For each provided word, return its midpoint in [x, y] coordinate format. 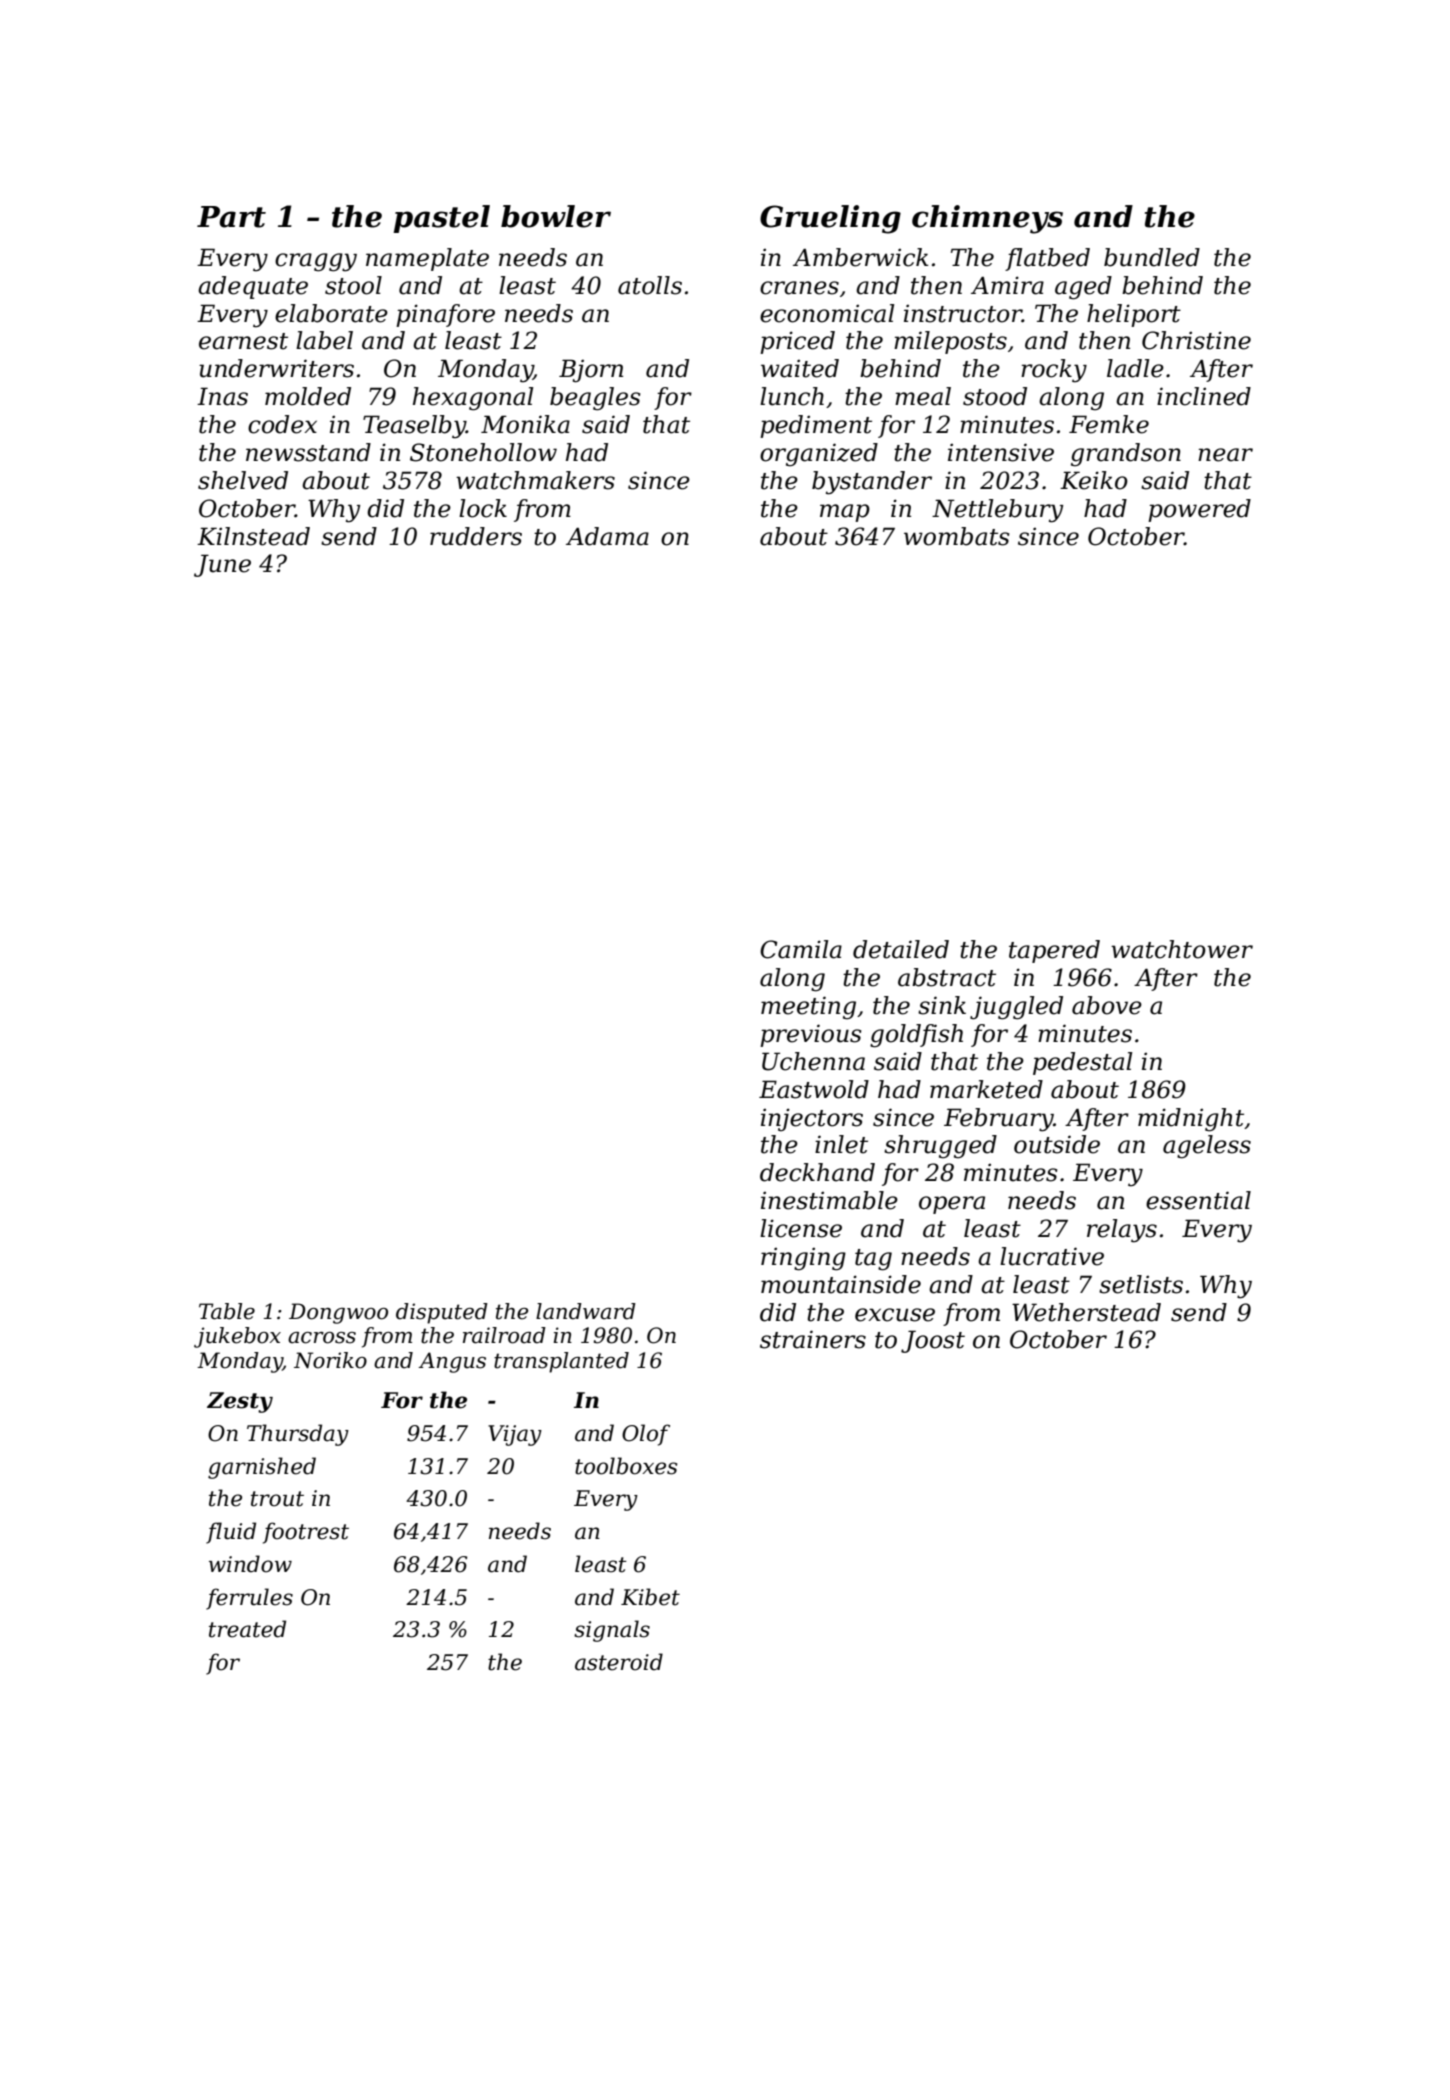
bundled [1152, 257]
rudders [476, 536]
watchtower [1182, 949]
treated [247, 1629]
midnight [1191, 1120]
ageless [1207, 1147]
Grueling [830, 219]
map [845, 513]
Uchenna [813, 1061]
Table [227, 1311]
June [222, 565]
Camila [801, 949]
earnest [243, 341]
